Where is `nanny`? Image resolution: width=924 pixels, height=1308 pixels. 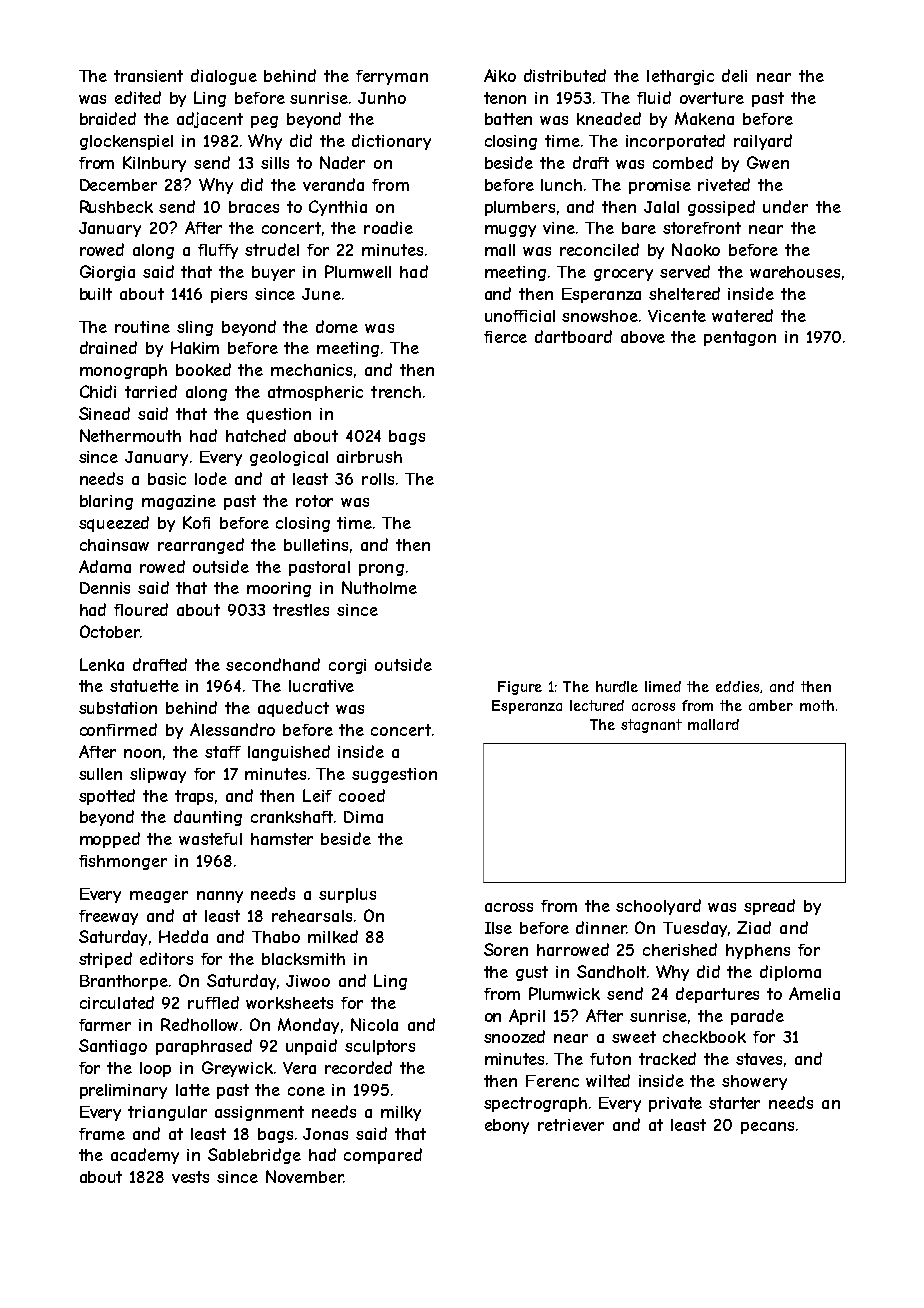
nanny is located at coordinates (220, 897).
